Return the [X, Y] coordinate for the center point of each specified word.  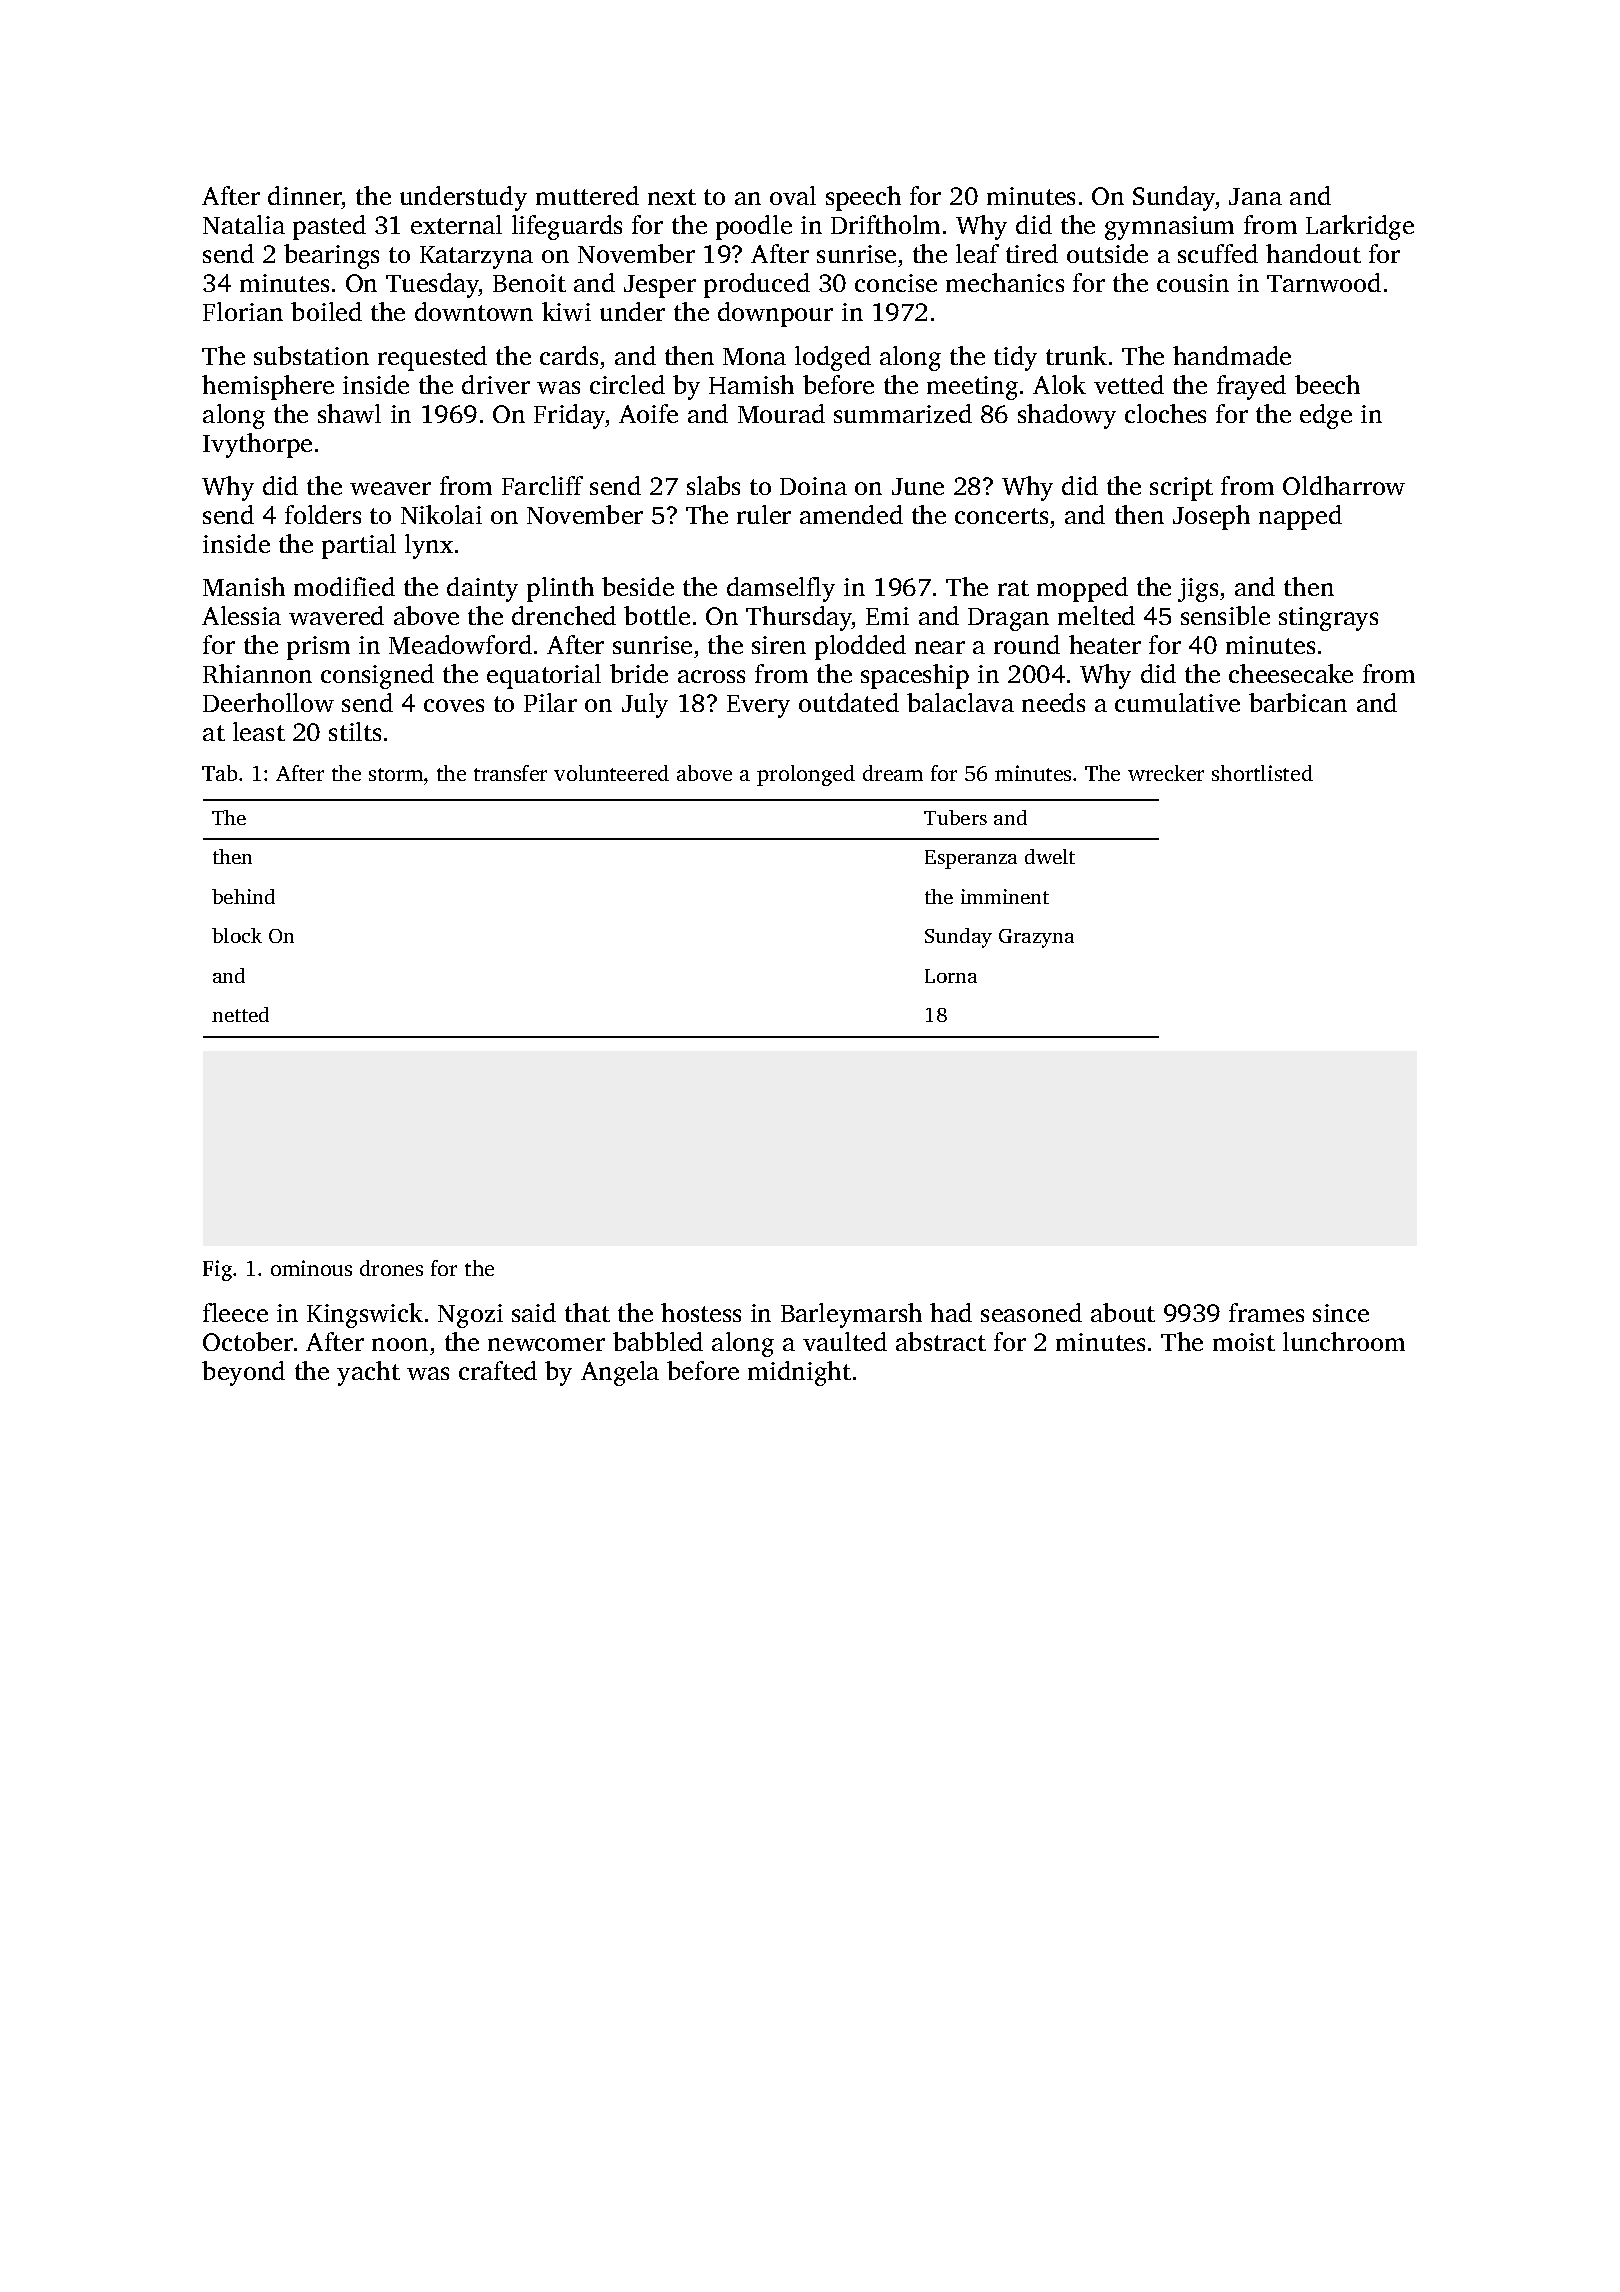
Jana [1255, 196]
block [237, 935]
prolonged [806, 775]
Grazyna [1036, 938]
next [672, 197]
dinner [305, 197]
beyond [243, 1373]
